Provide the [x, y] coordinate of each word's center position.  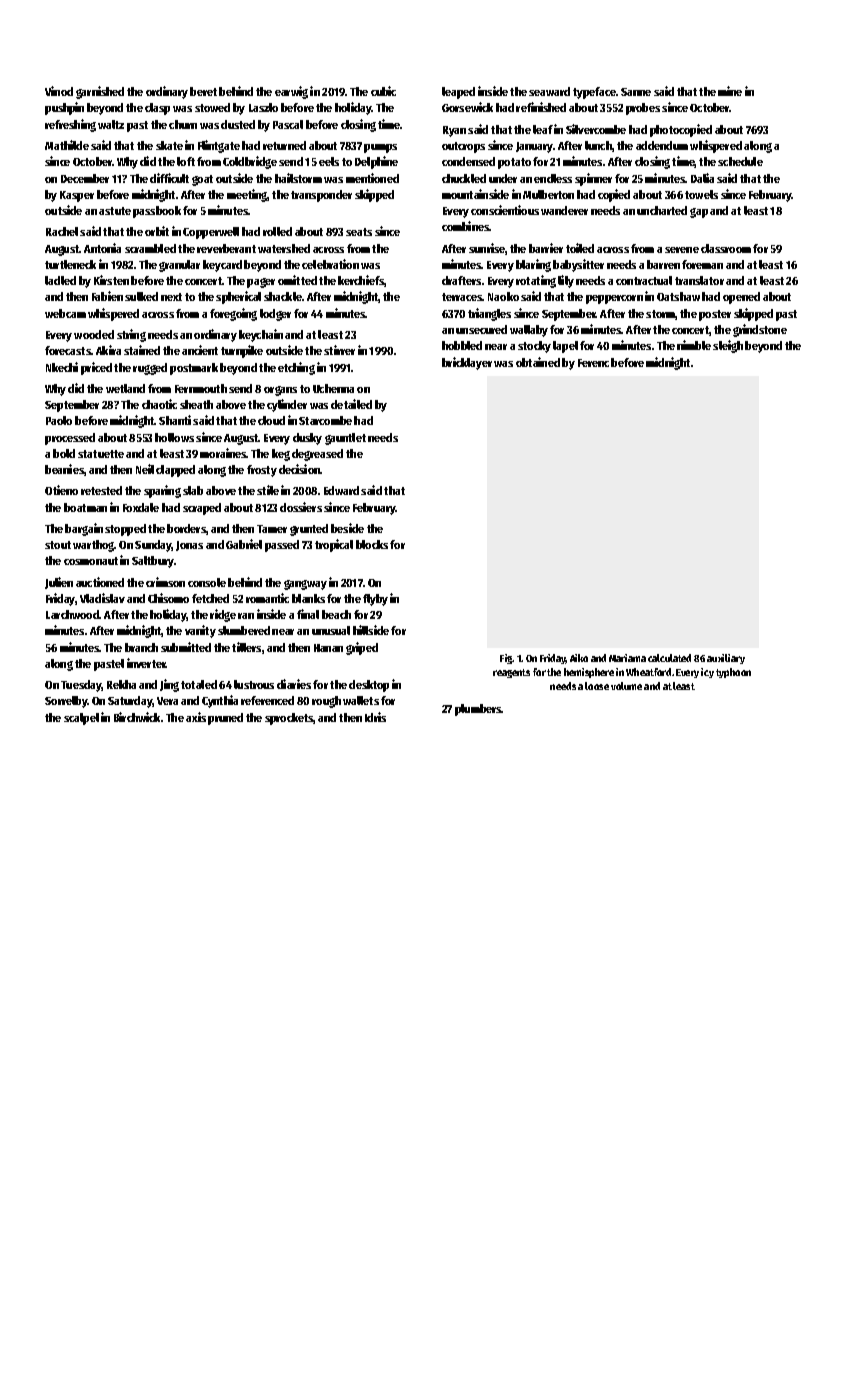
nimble [694, 345]
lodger [275, 315]
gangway [305, 585]
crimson [165, 582]
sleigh [728, 346]
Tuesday [81, 686]
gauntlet [345, 439]
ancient [200, 350]
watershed [284, 248]
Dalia [702, 178]
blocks [372, 544]
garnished [100, 92]
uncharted [662, 210]
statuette [101, 454]
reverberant [226, 248]
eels [329, 161]
